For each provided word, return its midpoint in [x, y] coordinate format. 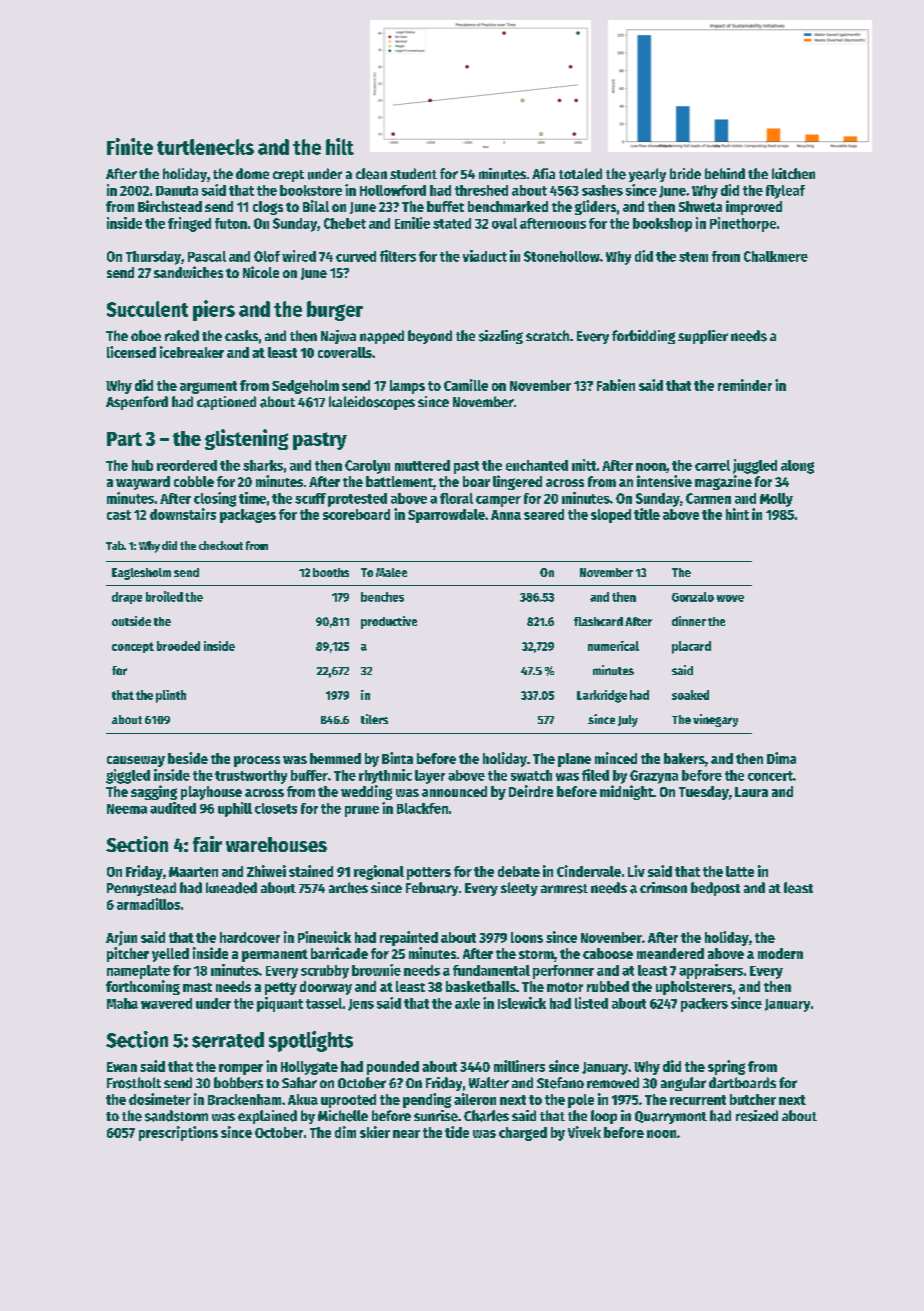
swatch [531, 775]
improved [754, 207]
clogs [268, 208]
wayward [143, 483]
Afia [543, 173]
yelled [170, 955]
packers [704, 1005]
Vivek [584, 1132]
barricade [339, 953]
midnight [626, 792]
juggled [755, 466]
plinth [171, 696]
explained [267, 1117]
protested [357, 500]
